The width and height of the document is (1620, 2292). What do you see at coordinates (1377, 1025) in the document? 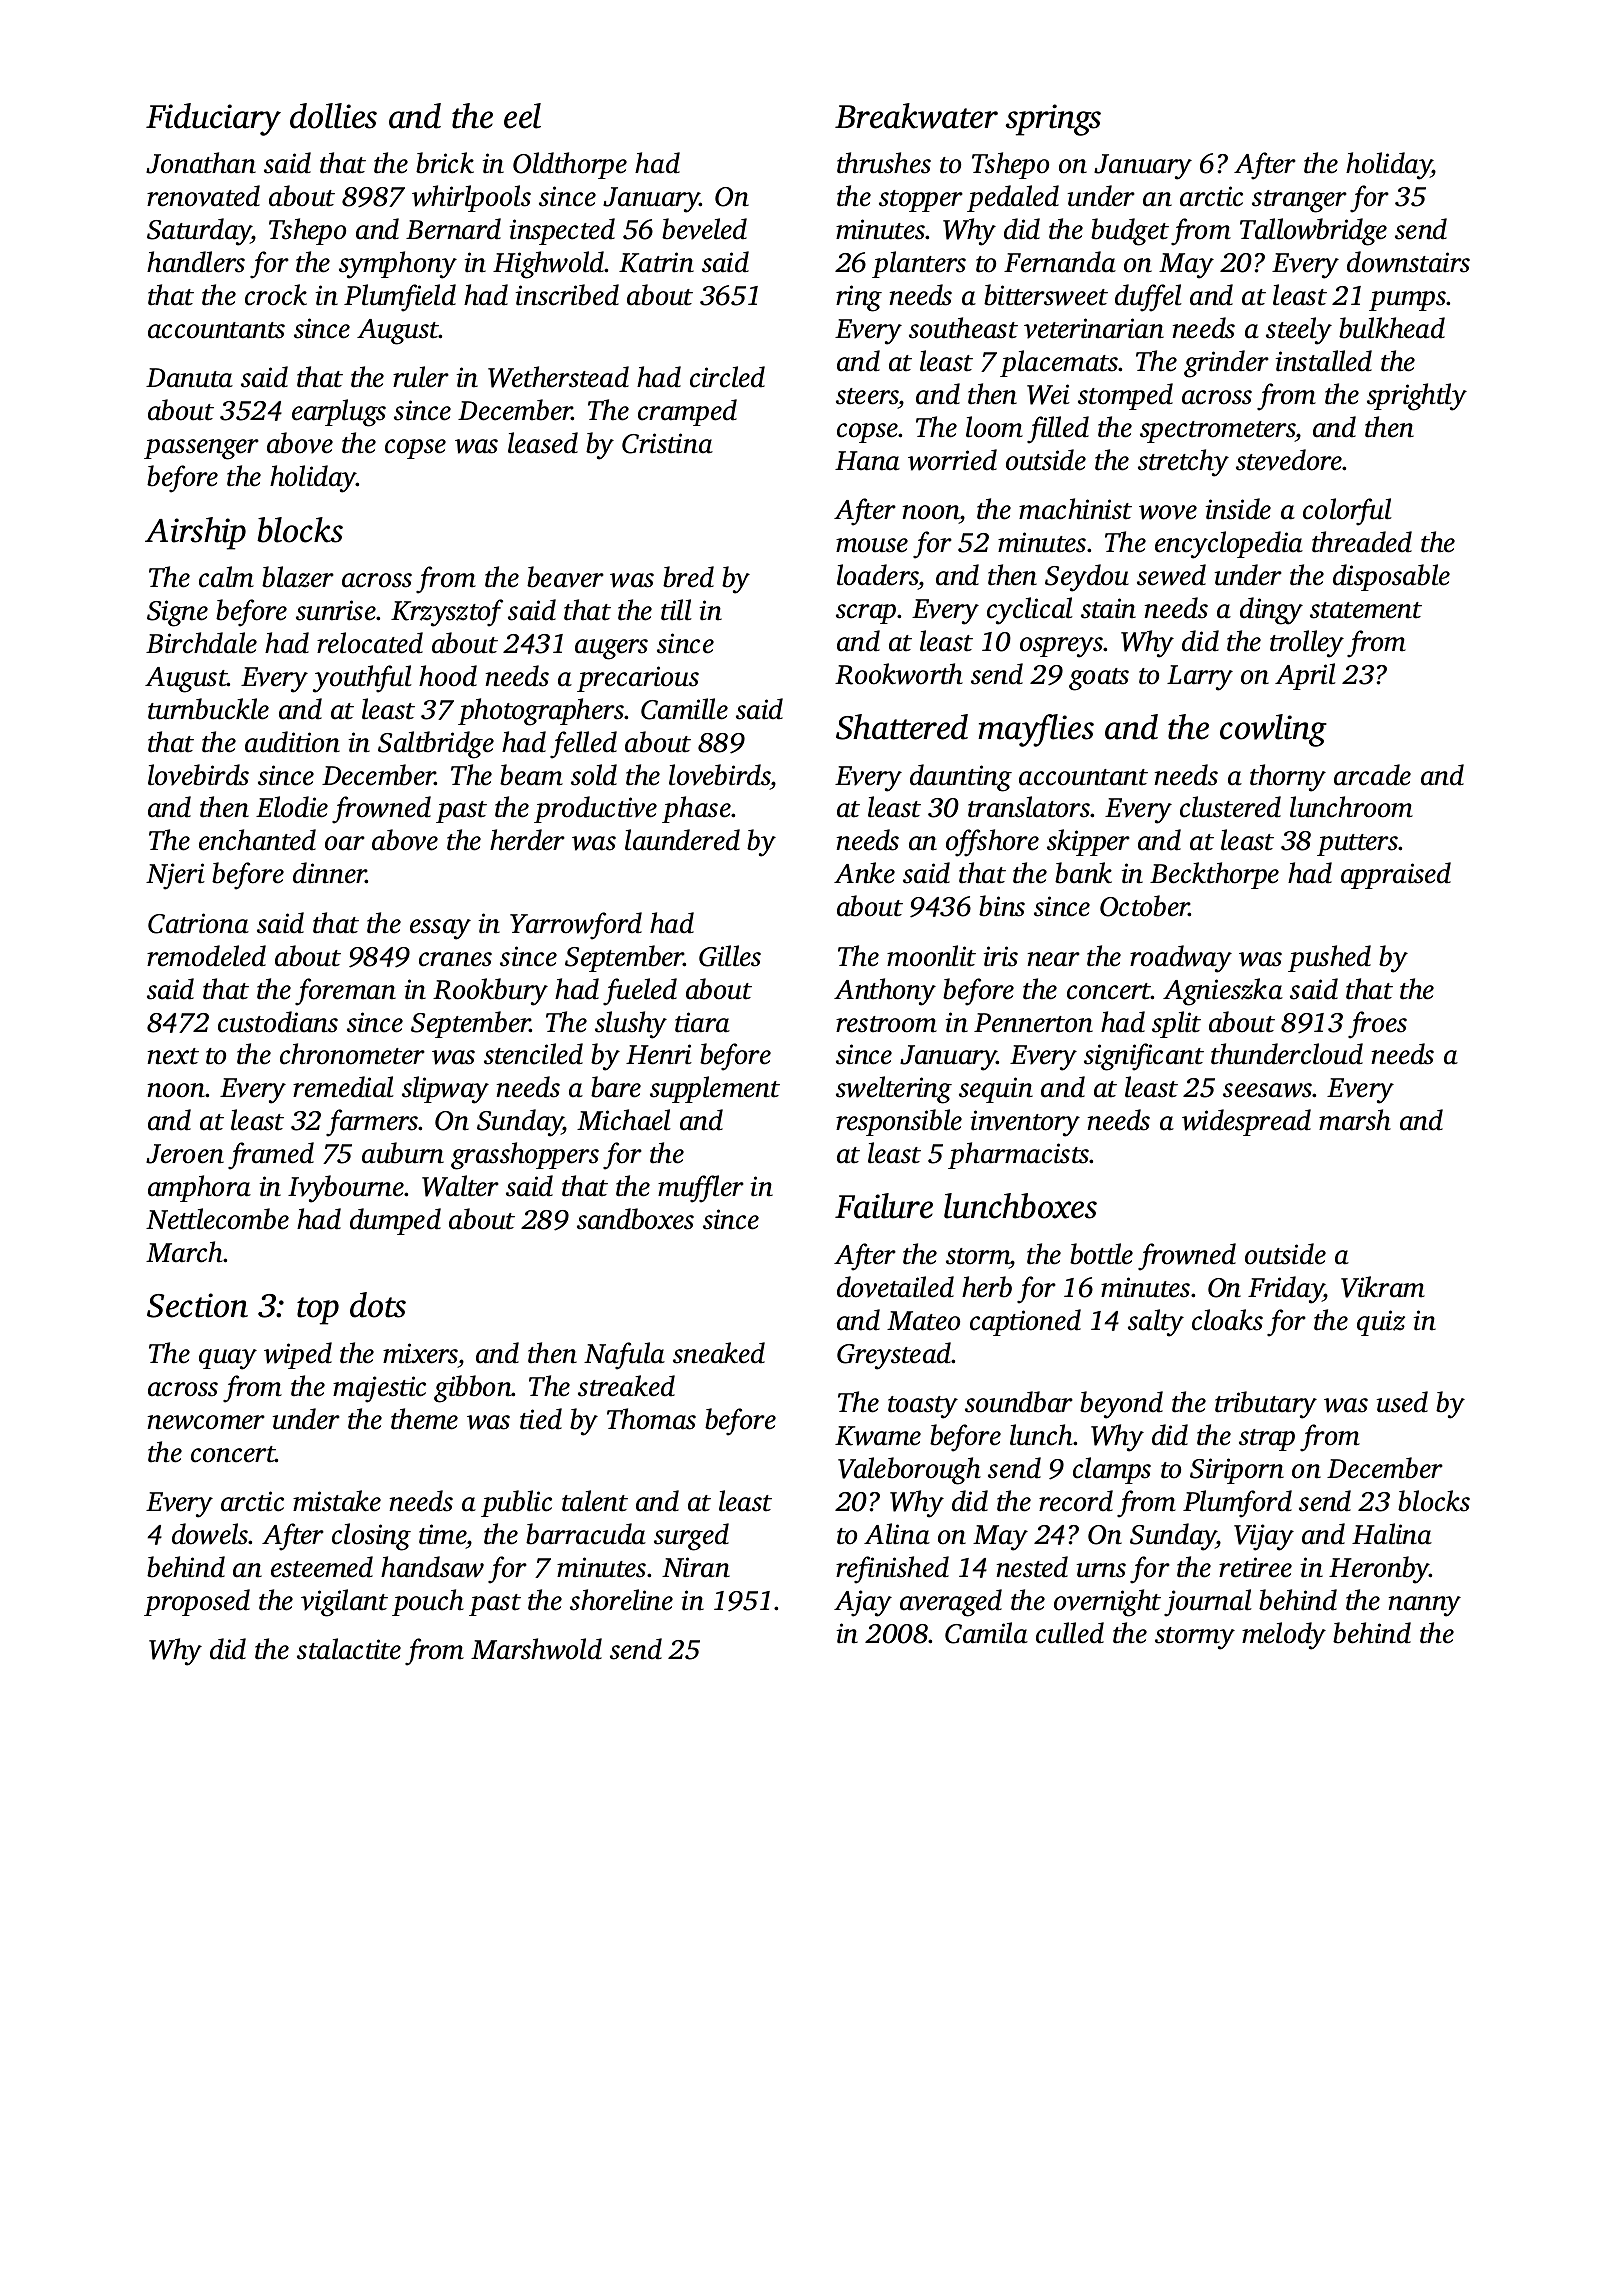
I see `froes` at bounding box center [1377, 1025].
